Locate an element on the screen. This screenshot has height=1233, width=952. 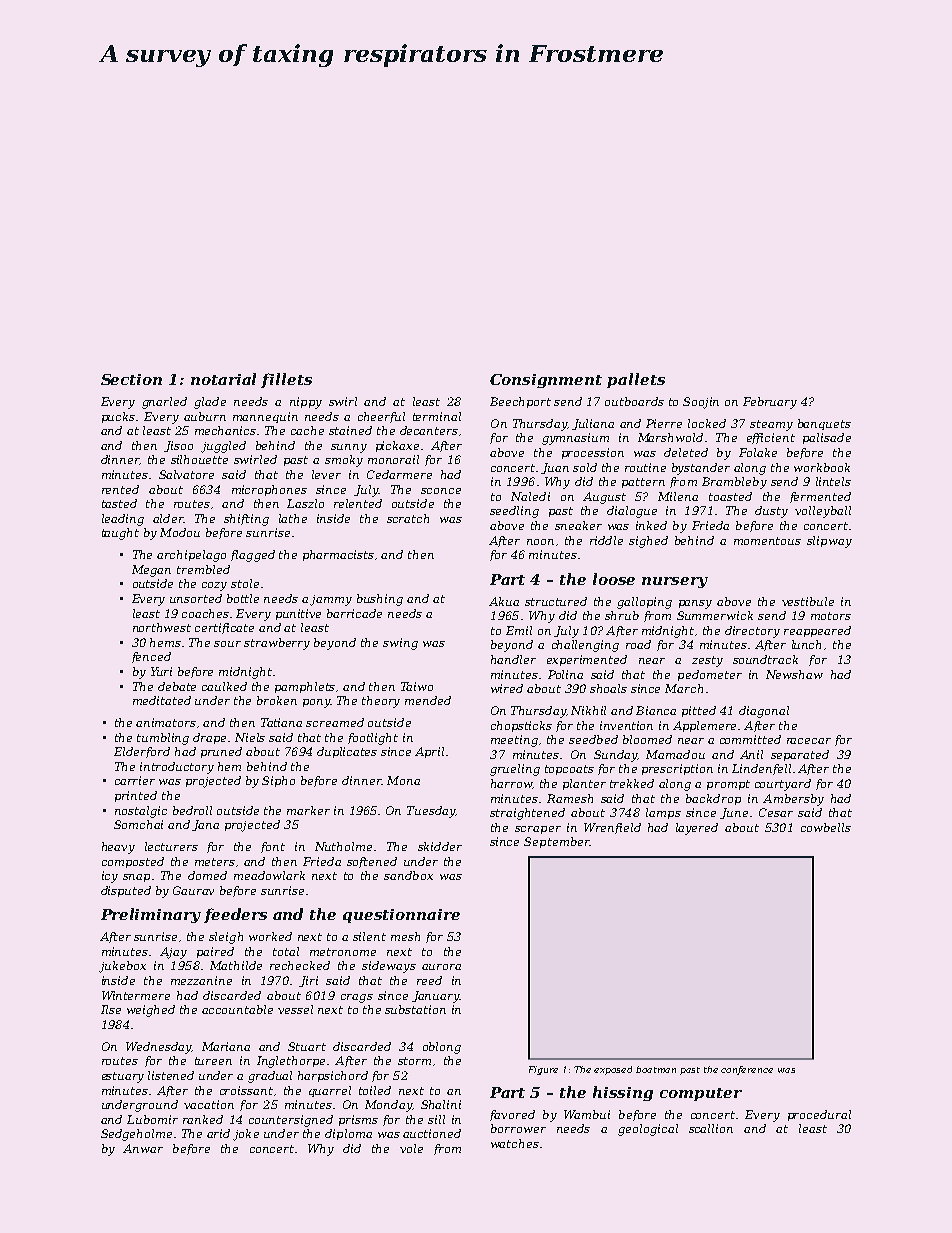
disputed is located at coordinates (126, 891).
